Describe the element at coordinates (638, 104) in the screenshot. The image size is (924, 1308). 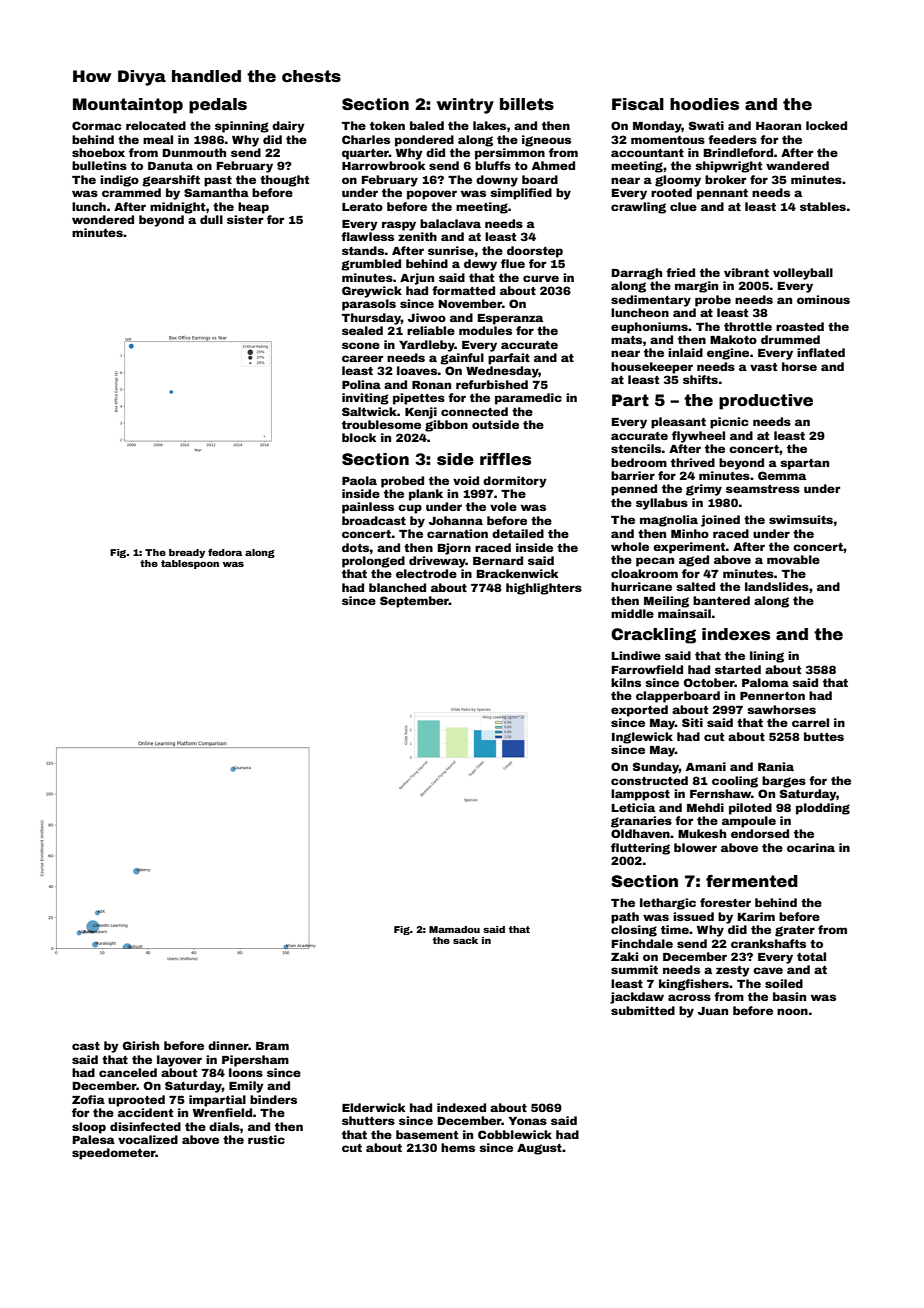
I see `Fiscal` at that location.
